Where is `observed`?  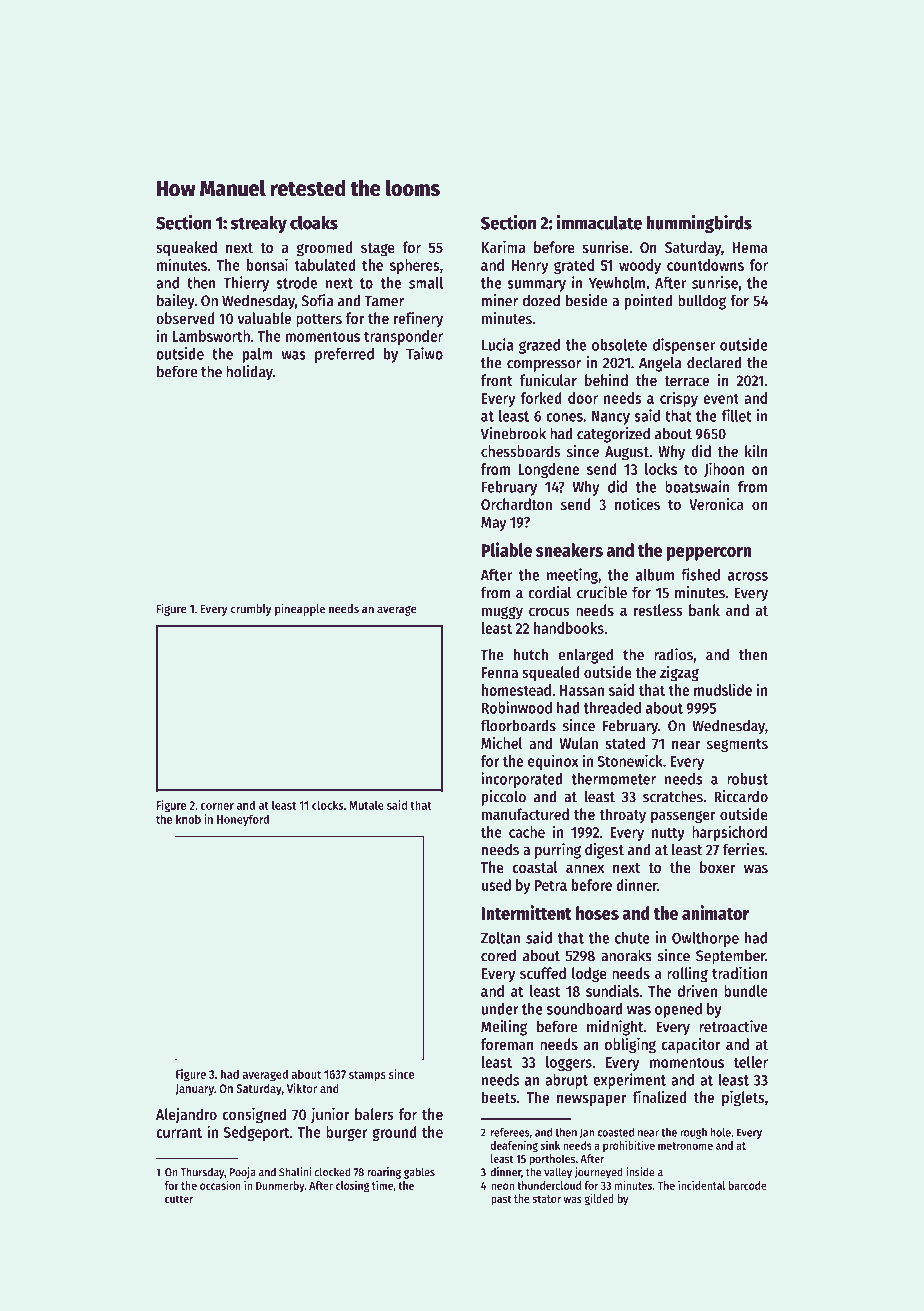 observed is located at coordinates (185, 318).
